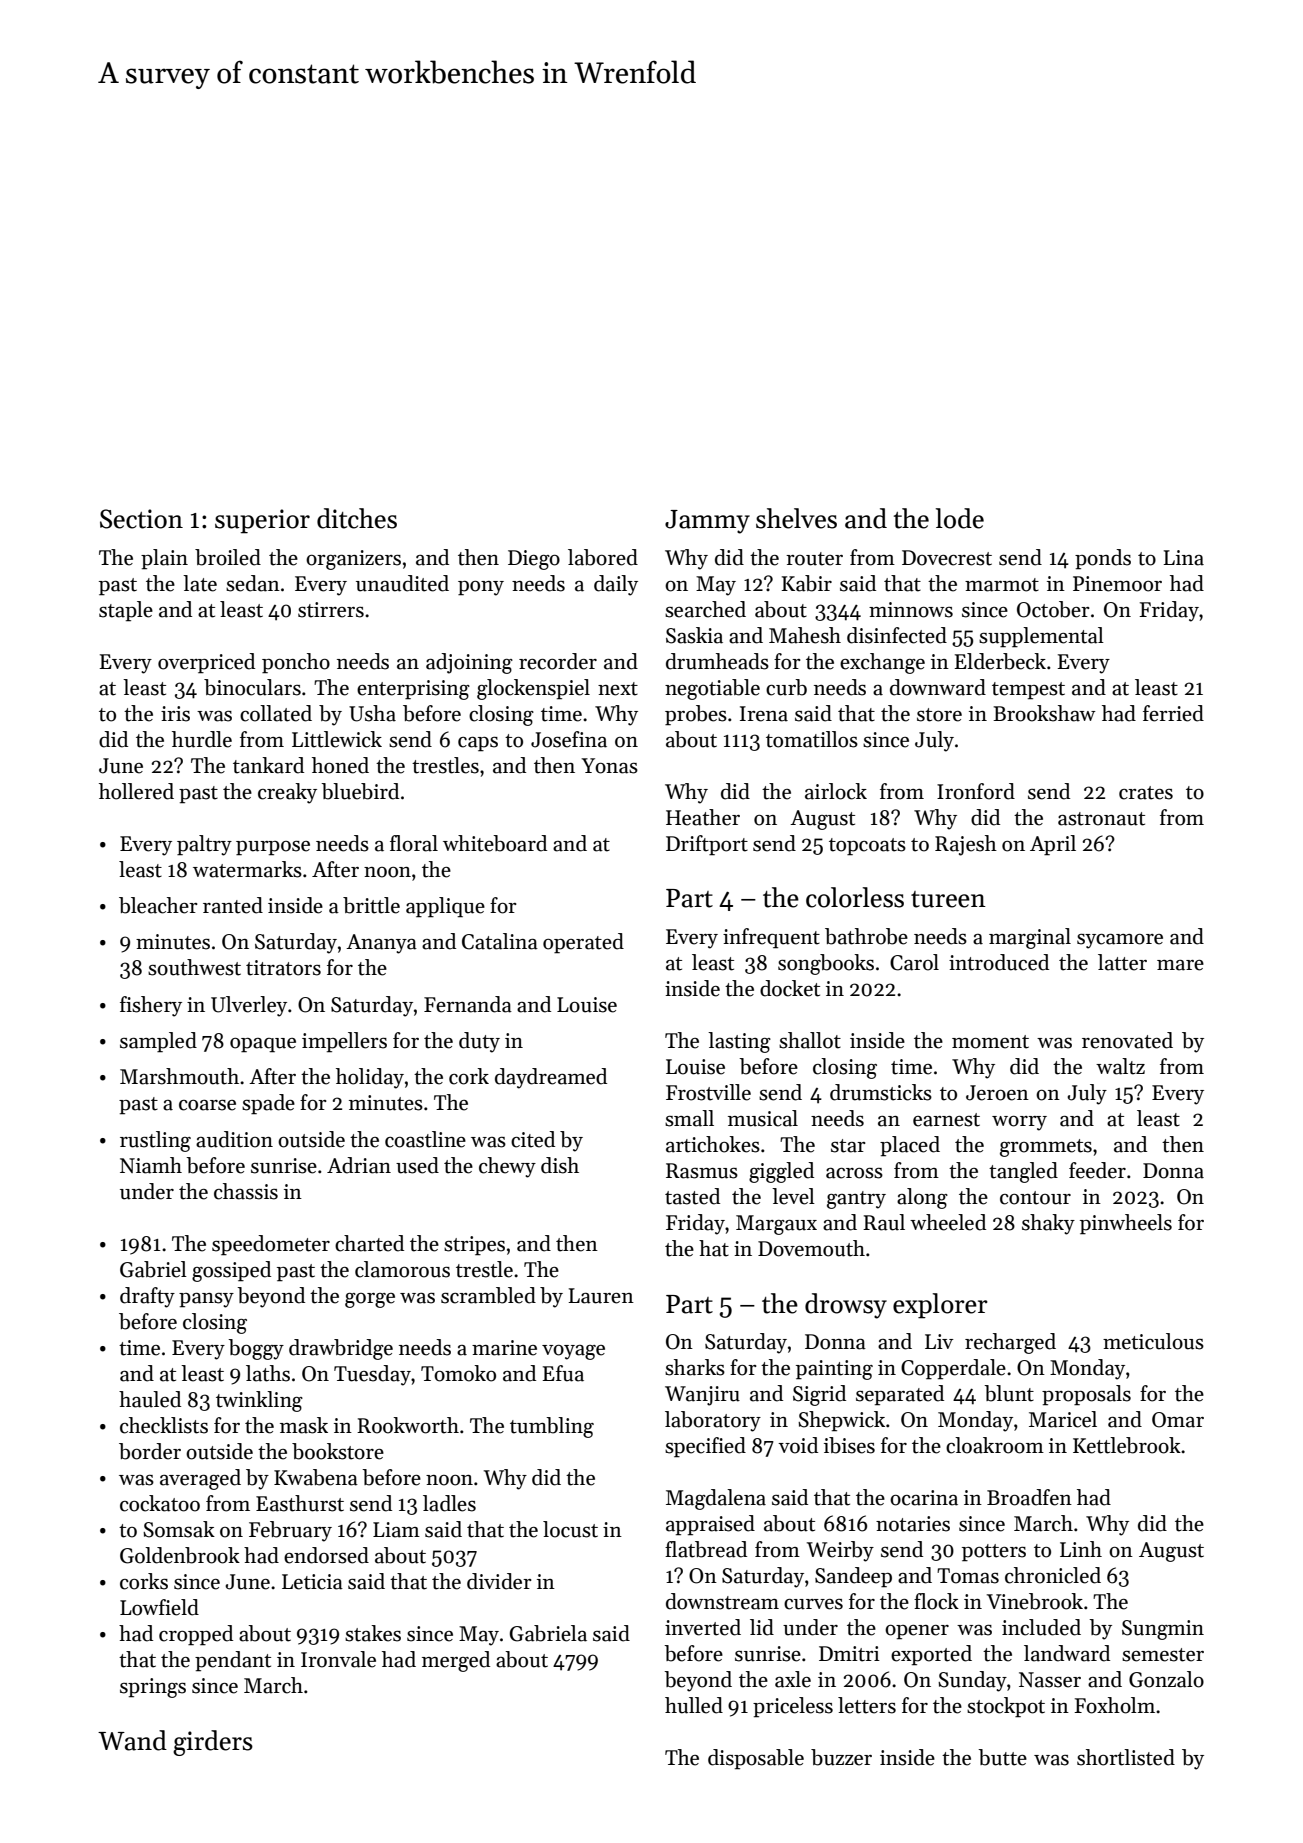 This page has height=1843, width=1303. I want to click on lode, so click(960, 518).
